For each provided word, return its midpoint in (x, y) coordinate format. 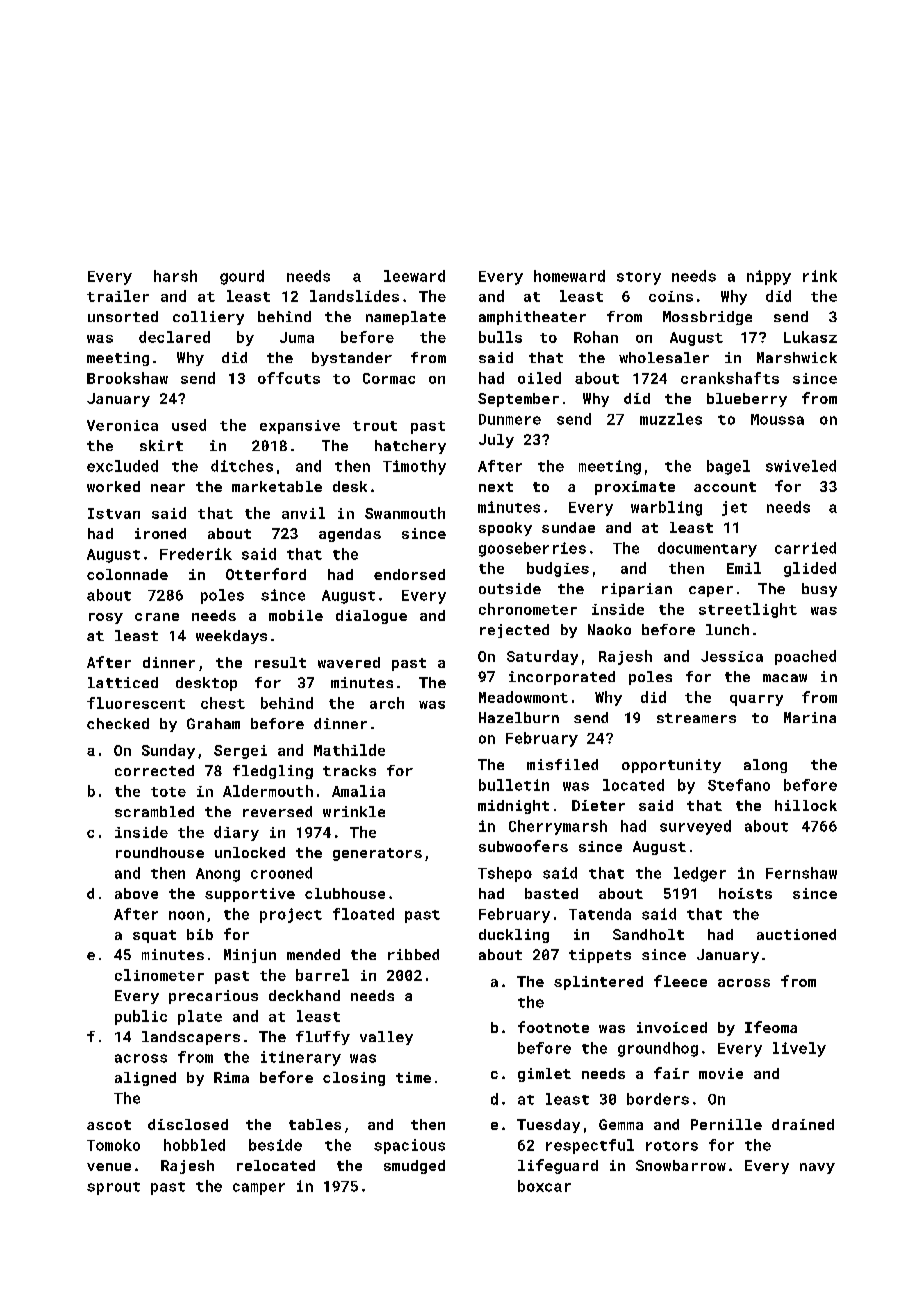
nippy (769, 277)
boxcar (544, 1186)
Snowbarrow (681, 1165)
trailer (118, 296)
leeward (414, 276)
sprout (113, 1188)
